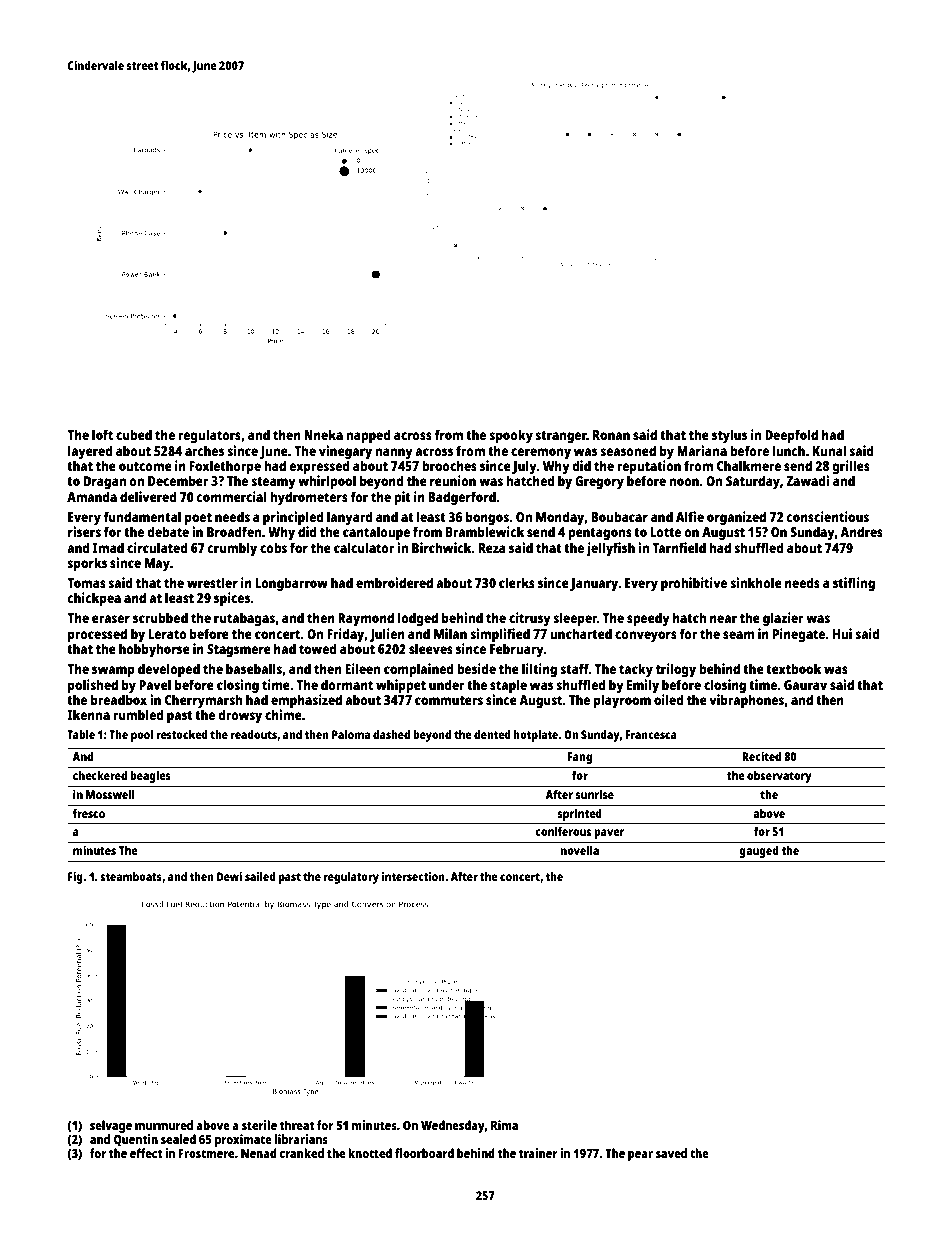 Image resolution: width=952 pixels, height=1233 pixels. Describe the element at coordinates (690, 516) in the page. I see `Alfie` at that location.
